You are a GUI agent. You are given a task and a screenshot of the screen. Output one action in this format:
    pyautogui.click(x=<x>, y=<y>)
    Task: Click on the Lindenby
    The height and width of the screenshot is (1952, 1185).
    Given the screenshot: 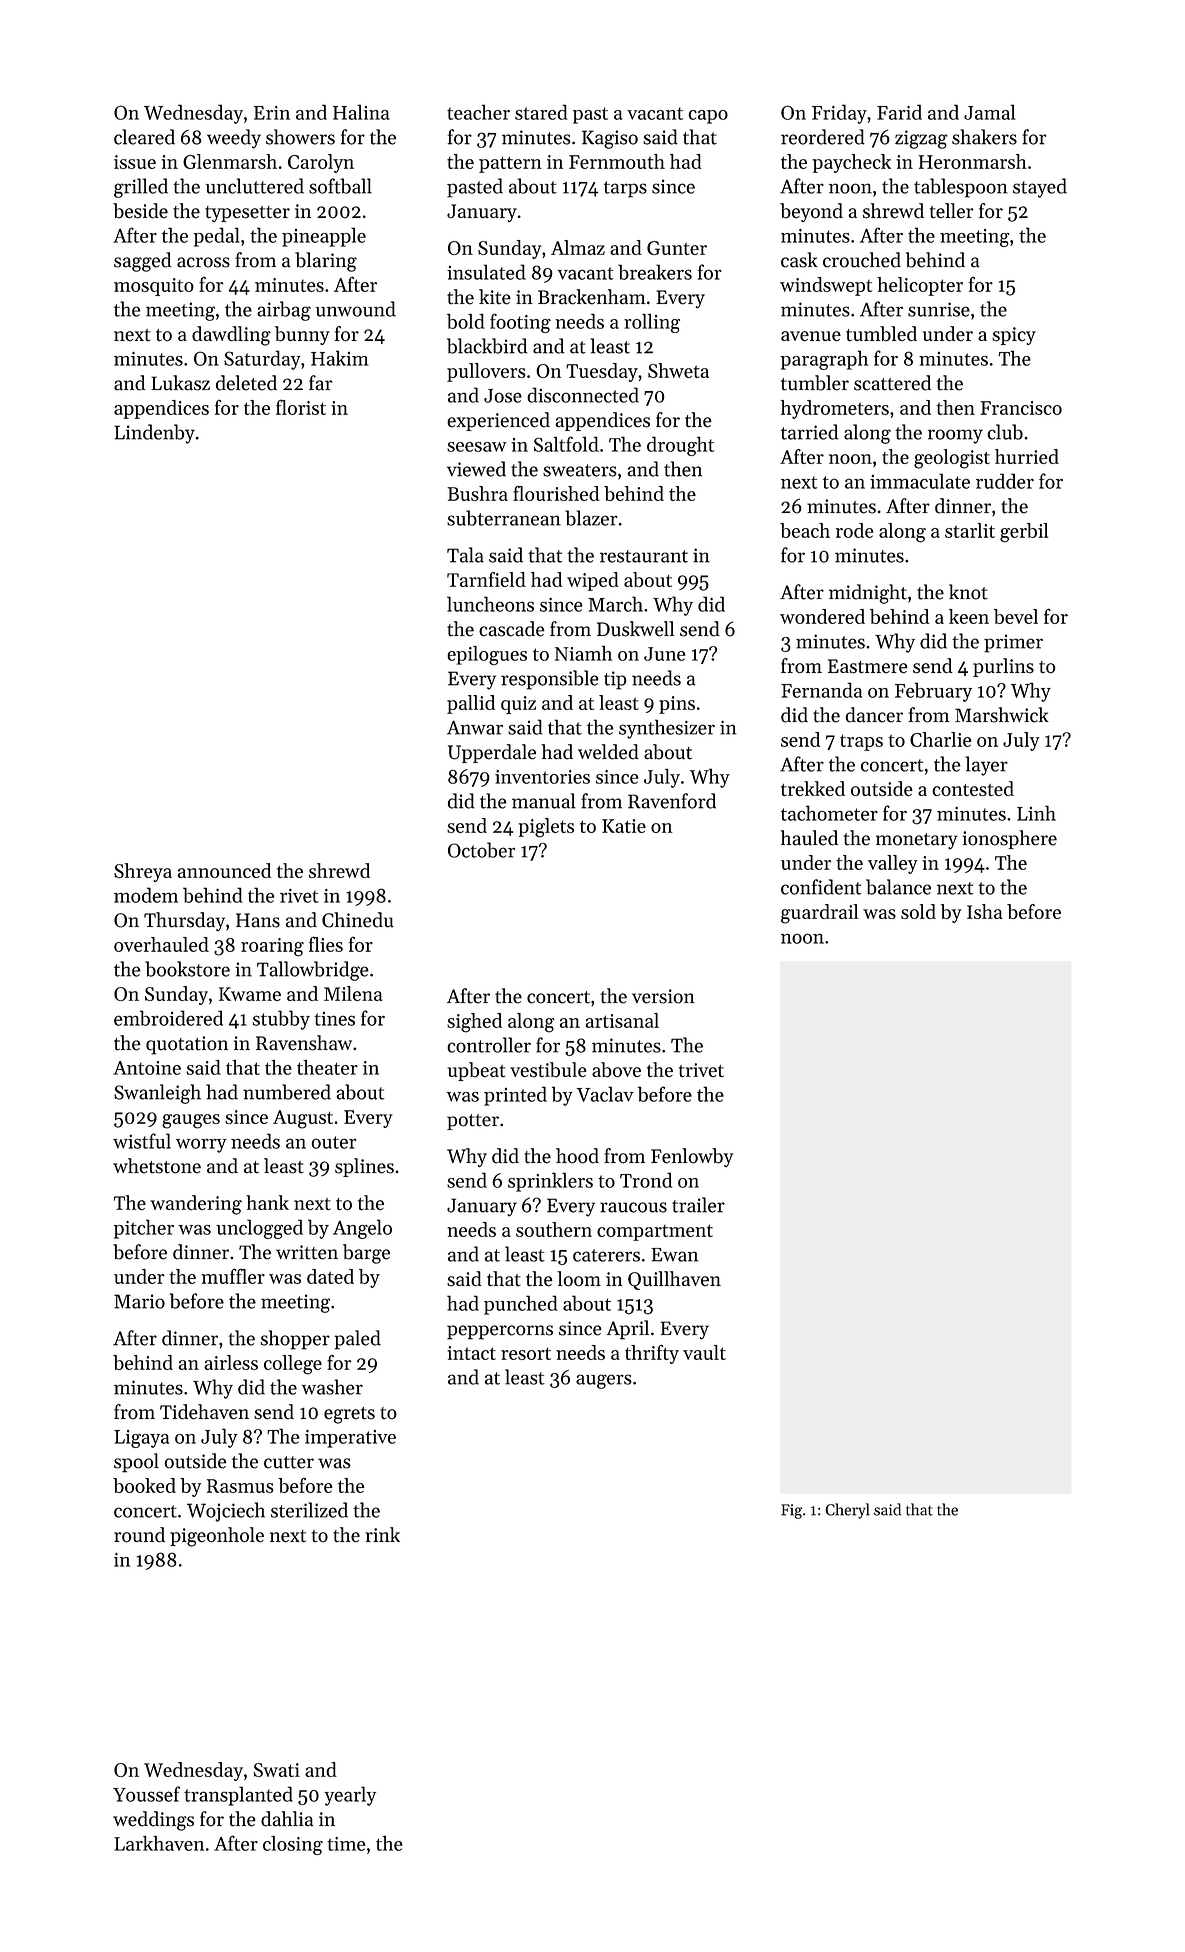 What is the action you would take?
    pyautogui.click(x=154, y=434)
